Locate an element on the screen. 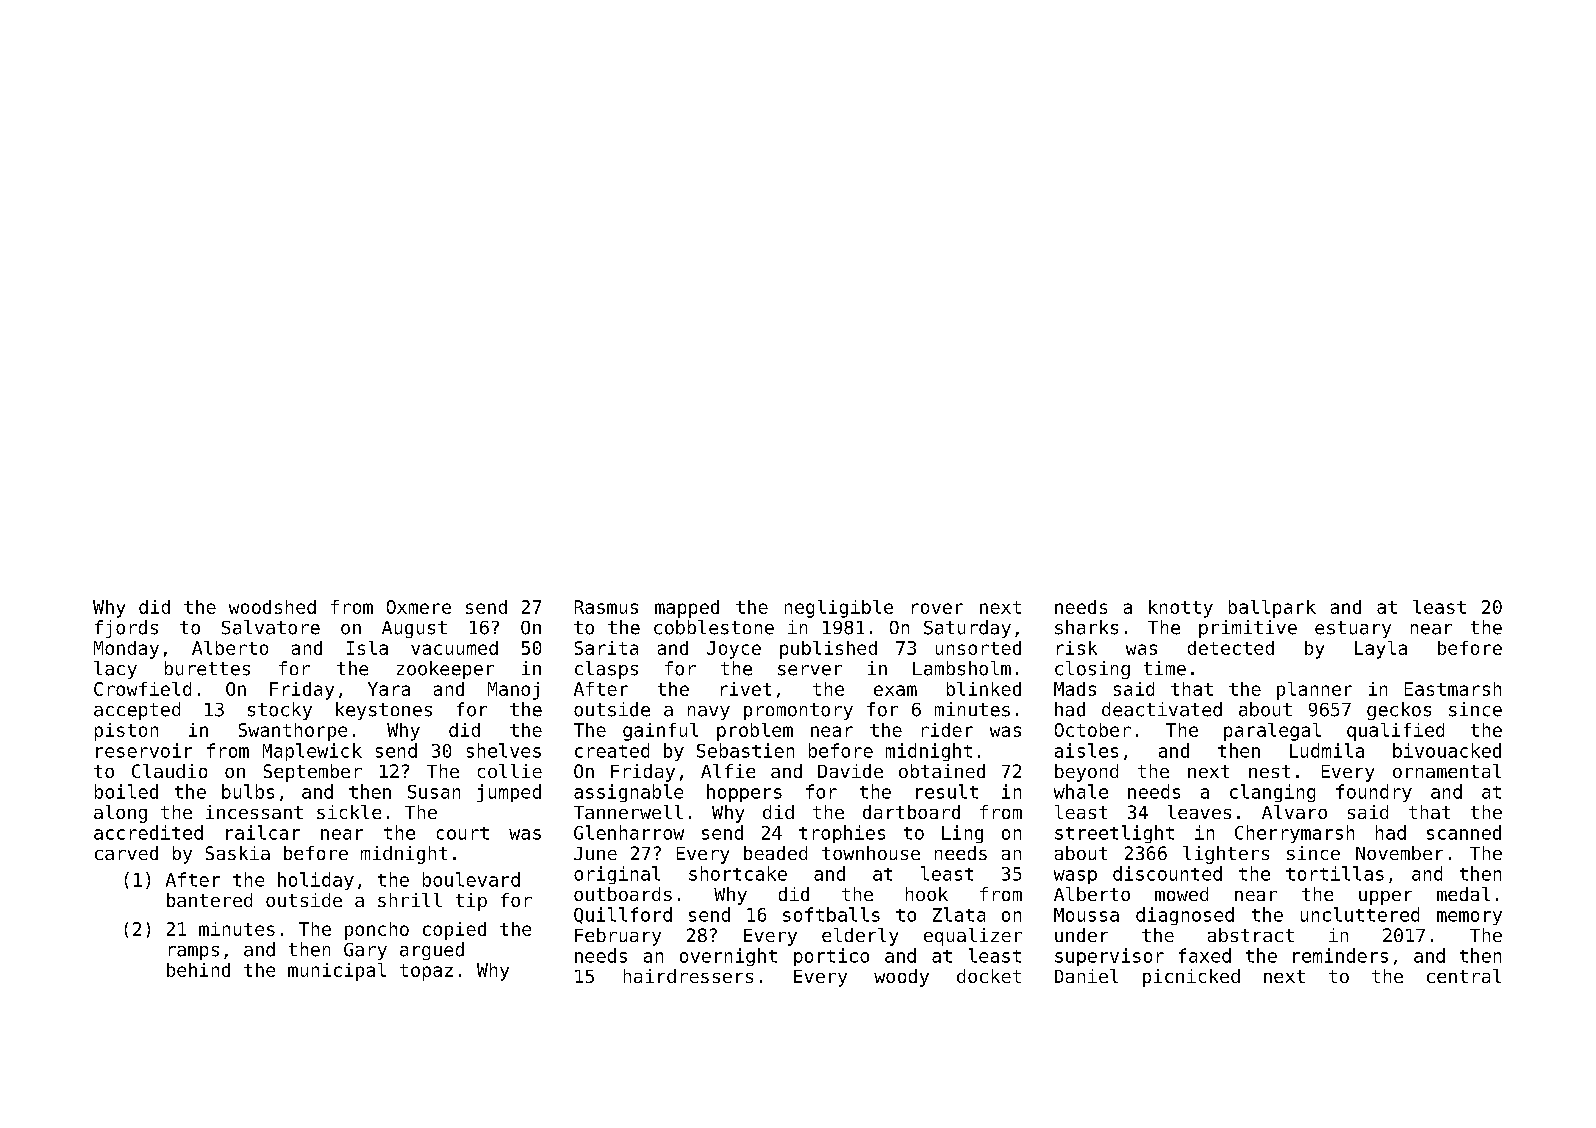 This screenshot has height=1128, width=1596. shortcake is located at coordinates (738, 873).
